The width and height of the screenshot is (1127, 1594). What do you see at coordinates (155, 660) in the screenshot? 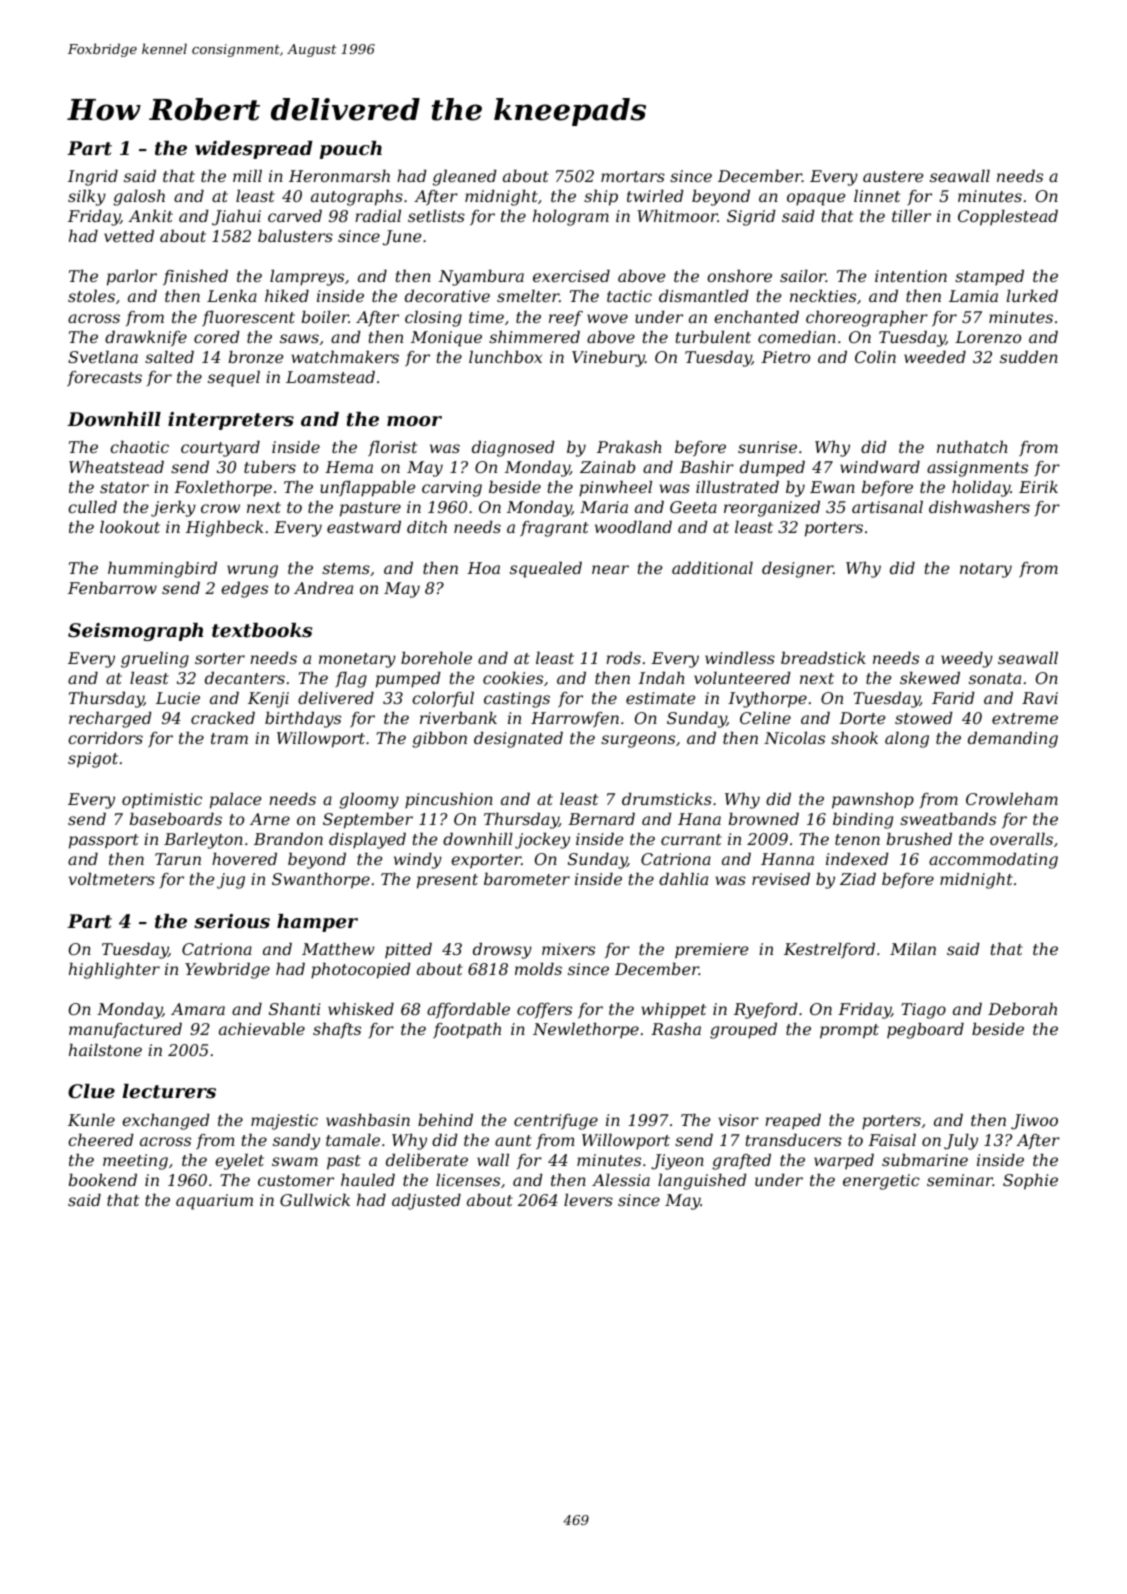
I see `grueling` at bounding box center [155, 660].
